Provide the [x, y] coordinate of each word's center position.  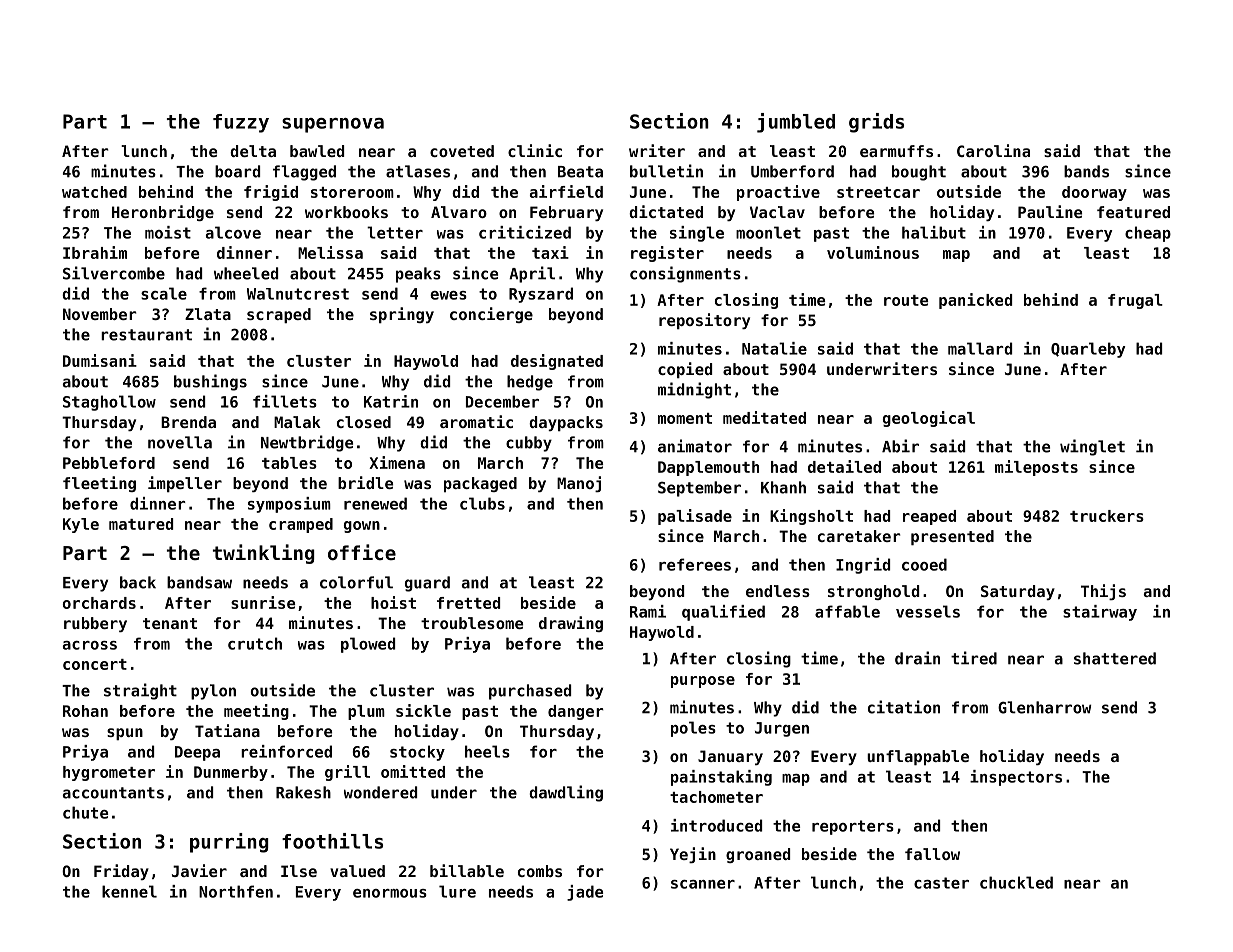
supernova [333, 125]
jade [585, 893]
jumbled [796, 123]
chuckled [1016, 882]
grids [876, 123]
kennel [129, 891]
